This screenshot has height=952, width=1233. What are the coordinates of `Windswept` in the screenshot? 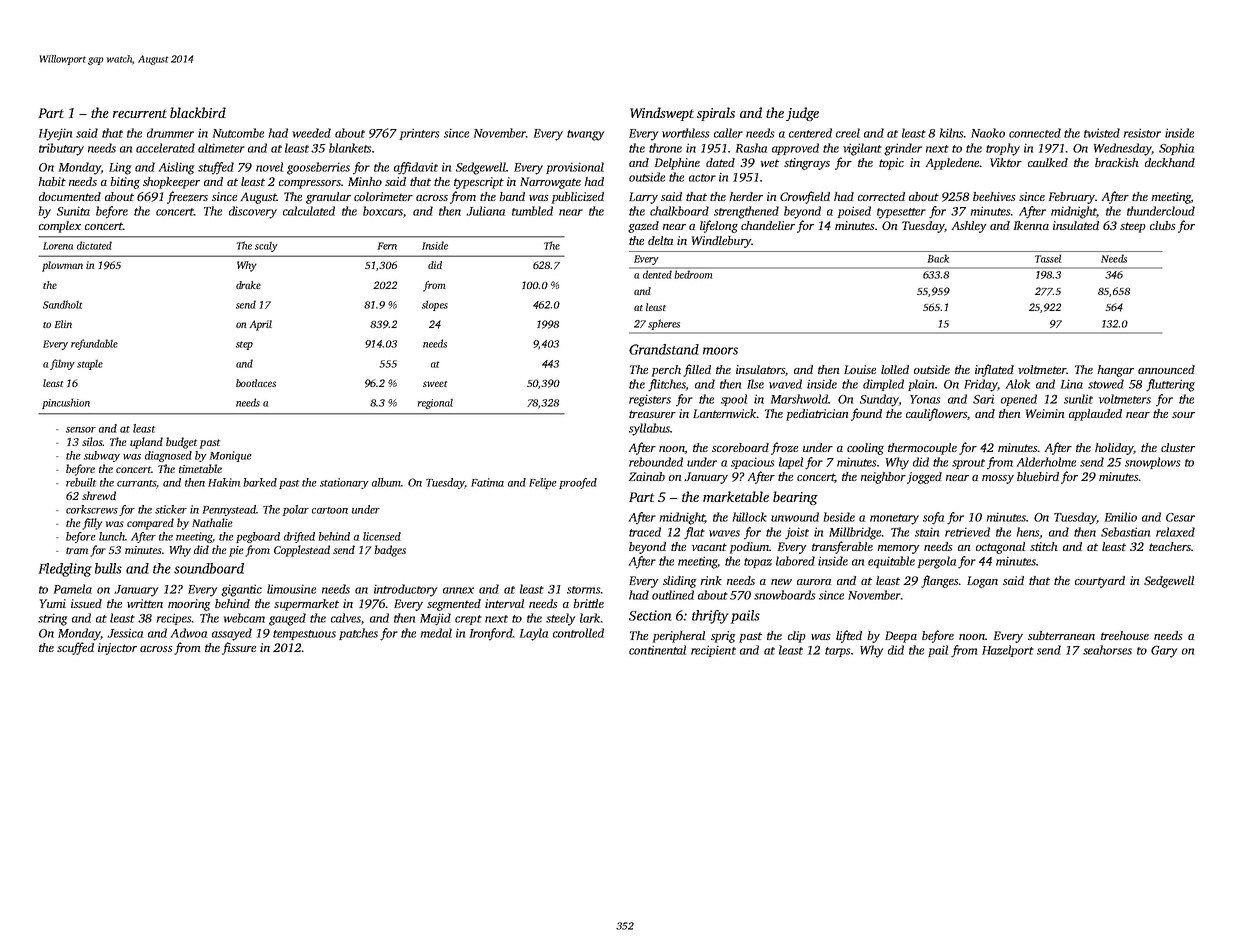 It's located at (662, 114).
